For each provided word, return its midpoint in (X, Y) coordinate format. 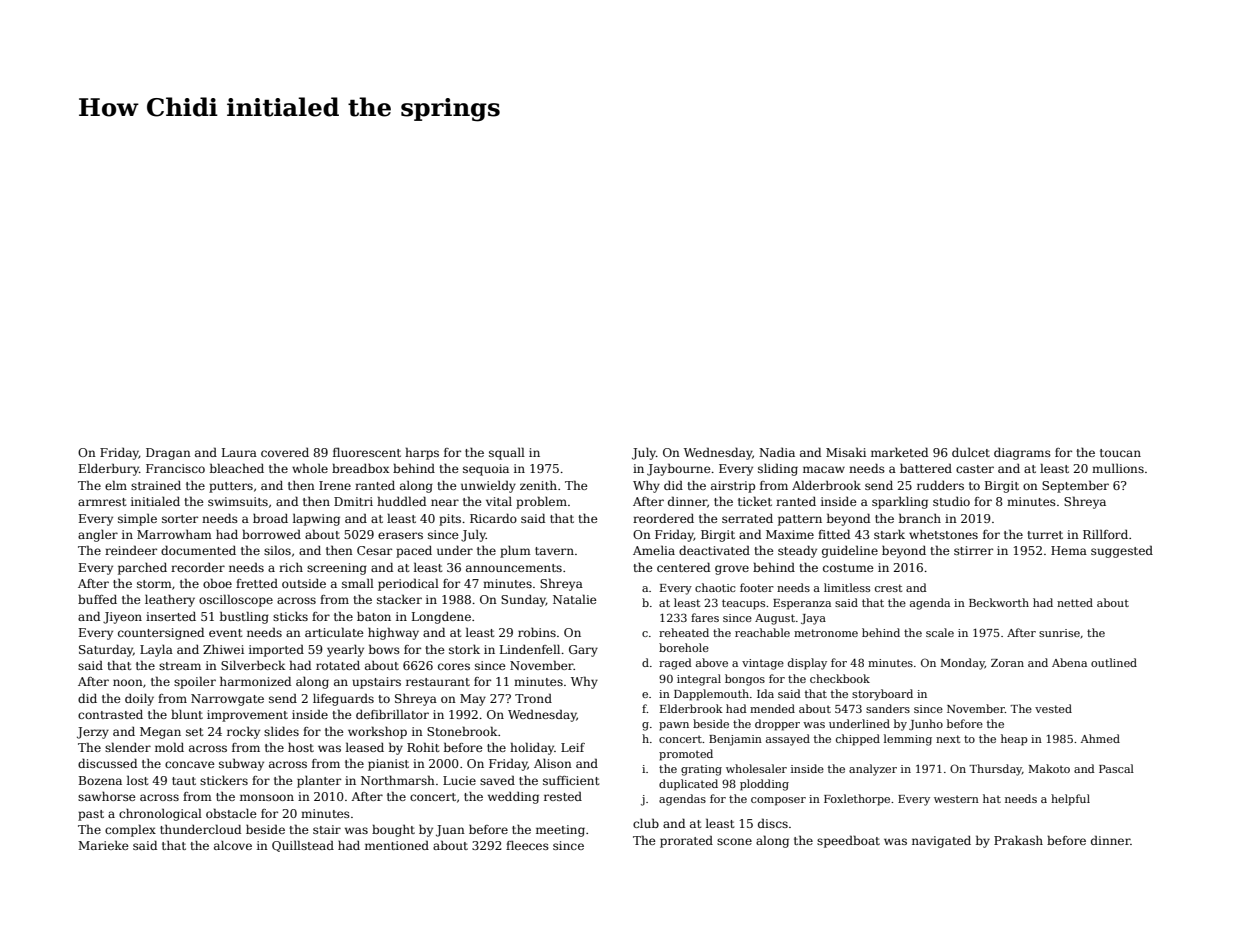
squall (507, 453)
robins (537, 632)
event (225, 633)
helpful (1070, 800)
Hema (1069, 550)
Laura (239, 452)
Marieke (103, 845)
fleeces (527, 845)
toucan (1120, 453)
